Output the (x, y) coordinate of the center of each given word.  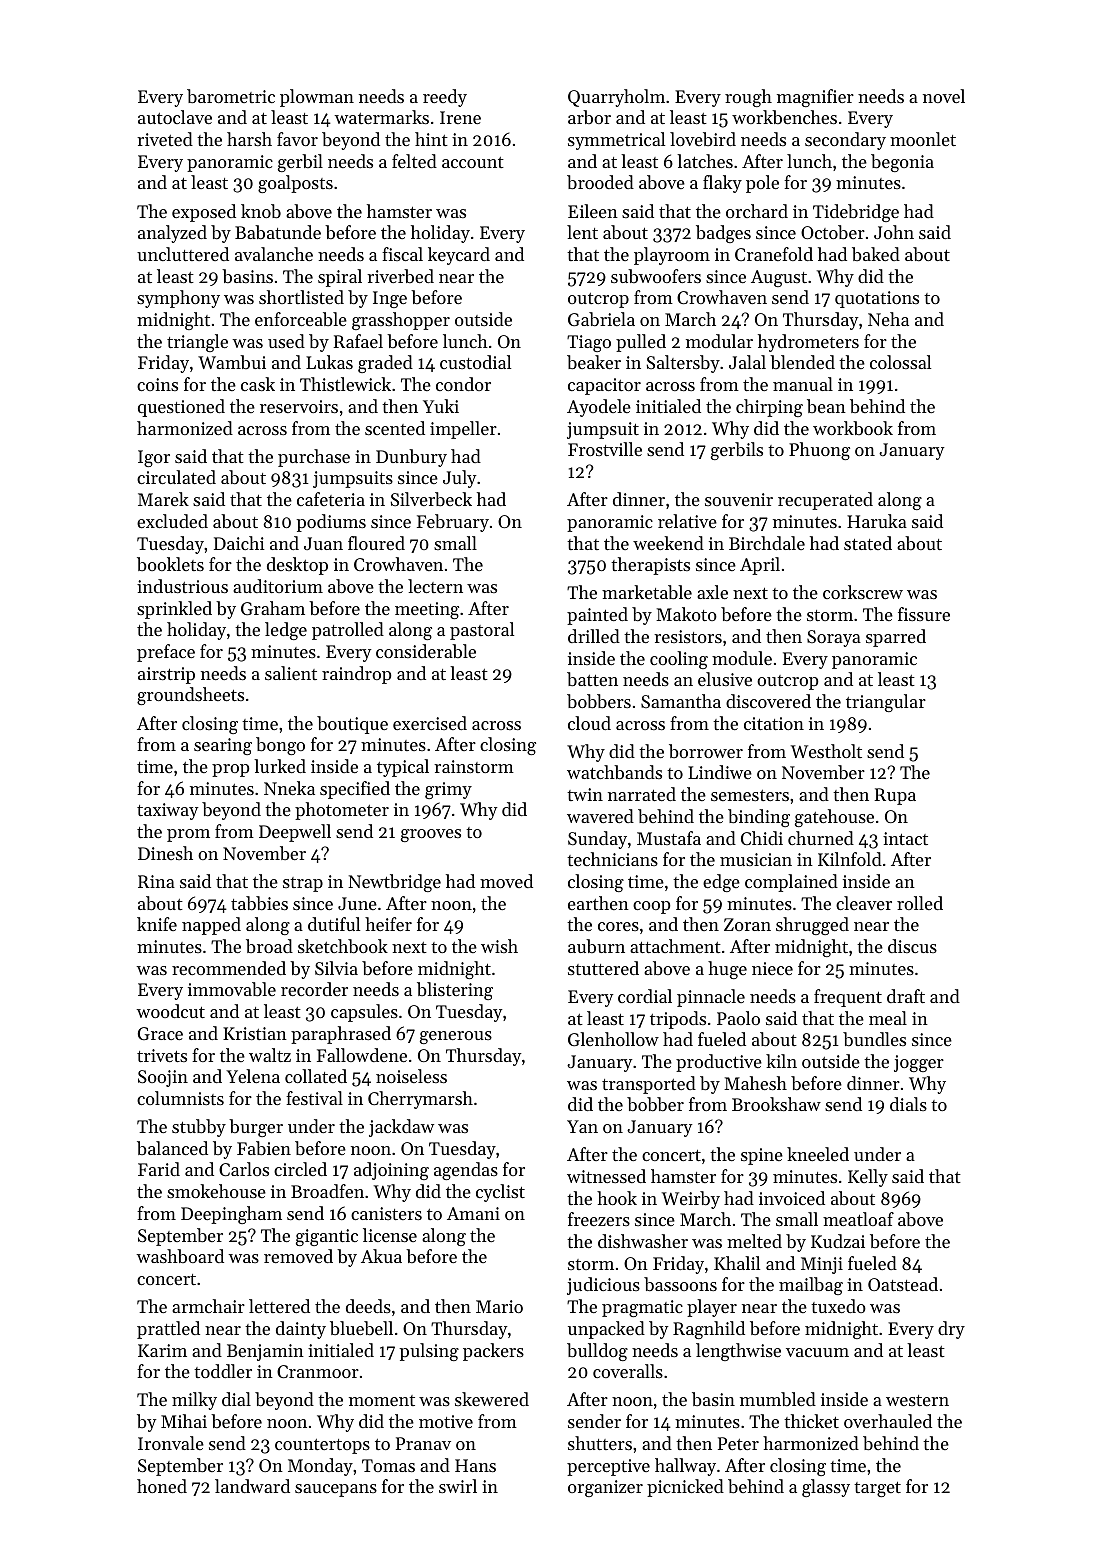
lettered (279, 1306)
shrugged (812, 926)
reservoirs (299, 406)
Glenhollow (613, 1039)
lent (582, 232)
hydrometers (808, 343)
